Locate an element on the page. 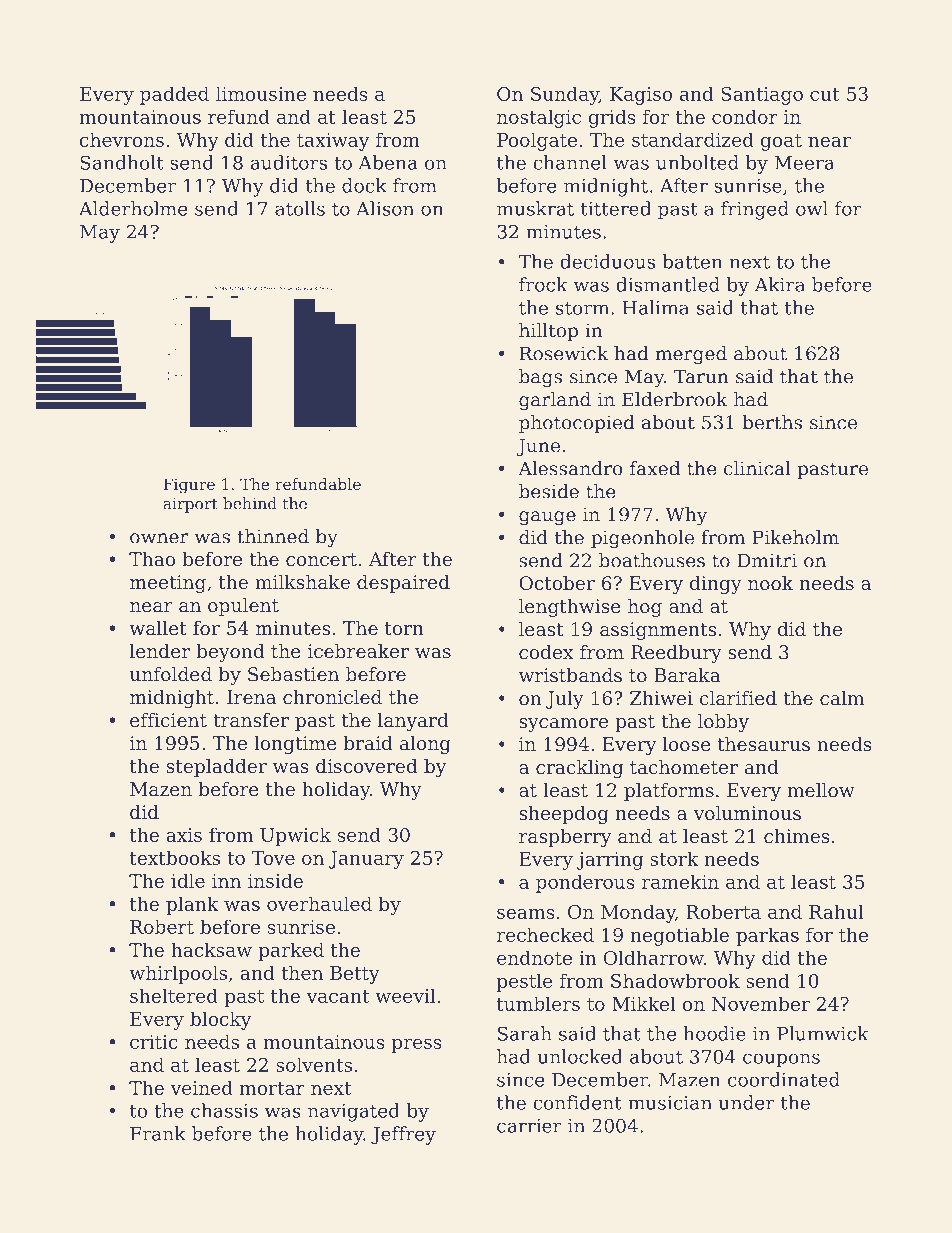 This page has width=952, height=1233. efficient is located at coordinates (168, 720).
